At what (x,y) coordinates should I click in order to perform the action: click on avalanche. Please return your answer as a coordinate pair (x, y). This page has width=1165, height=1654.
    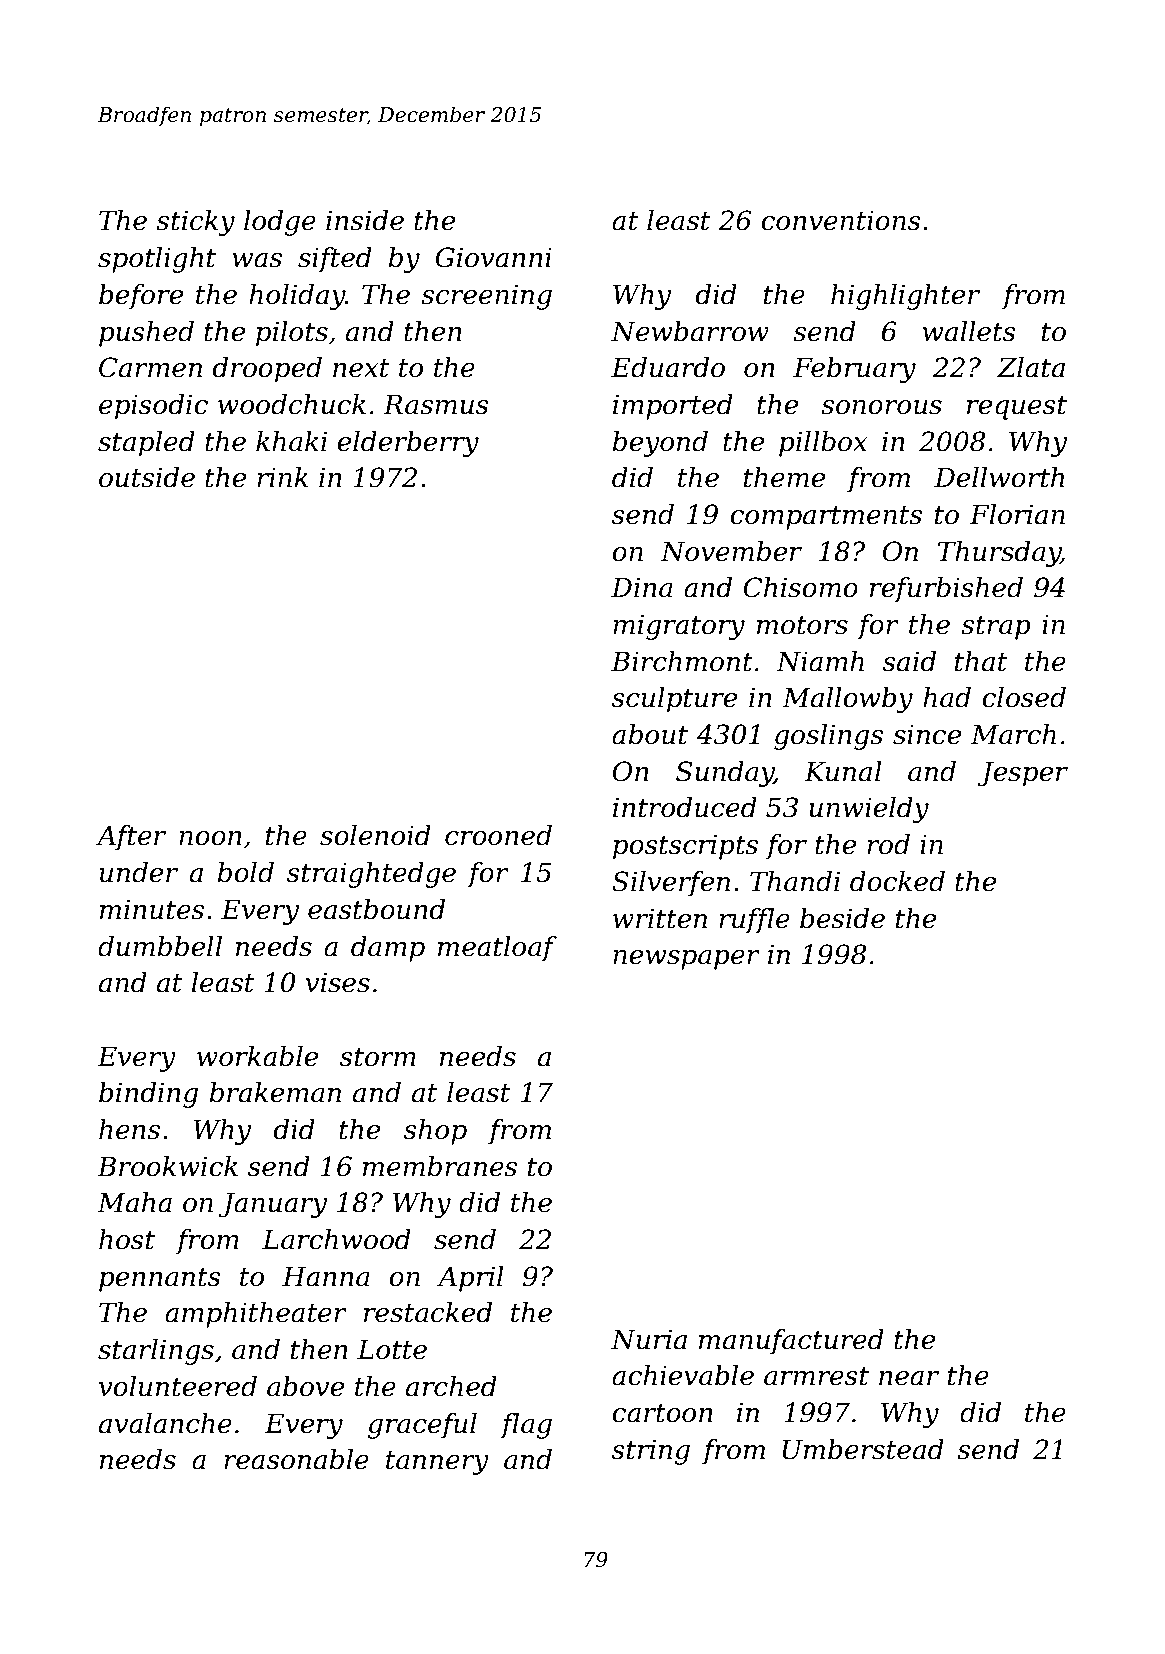
    Looking at the image, I should click on (165, 1423).
